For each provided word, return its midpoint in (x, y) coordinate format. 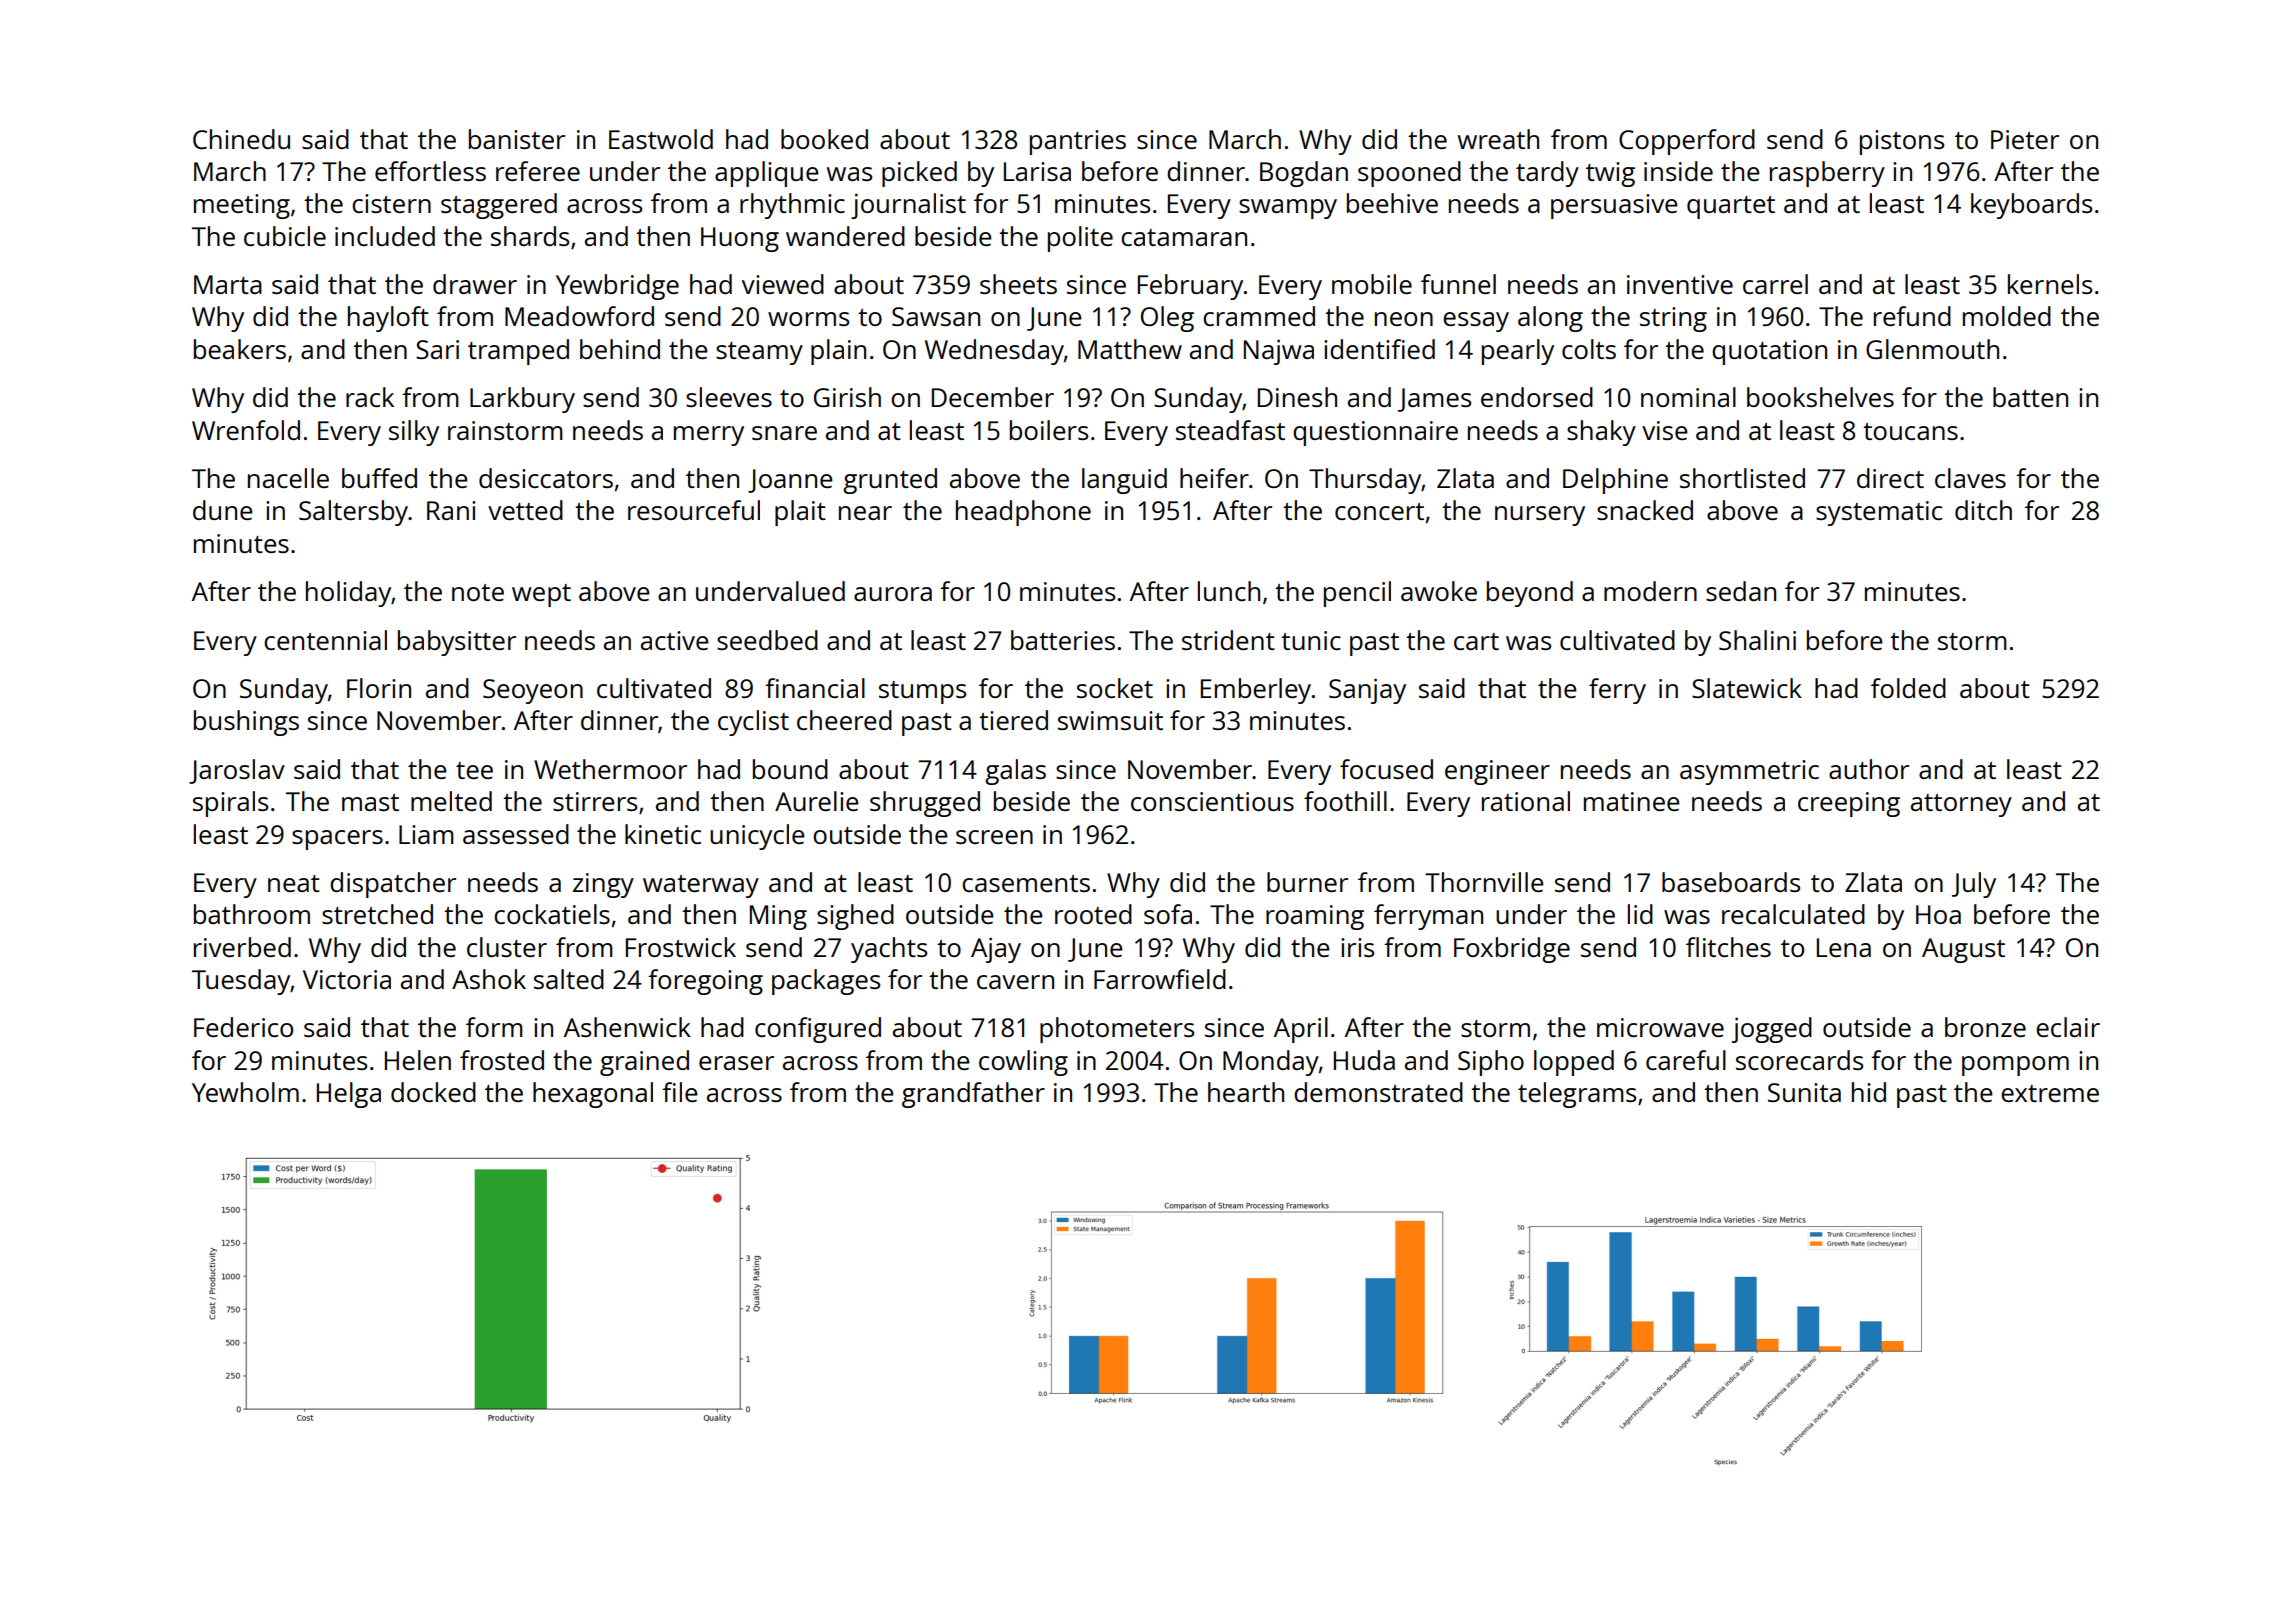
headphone (1023, 513)
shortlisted (1742, 478)
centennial (325, 640)
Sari (437, 349)
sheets (1018, 284)
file (680, 1092)
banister (517, 139)
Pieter (2025, 139)
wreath (1498, 139)
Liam (426, 834)
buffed (379, 478)
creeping (1849, 804)
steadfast (1230, 430)
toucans (1910, 431)
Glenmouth (1932, 349)
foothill (1345, 801)
